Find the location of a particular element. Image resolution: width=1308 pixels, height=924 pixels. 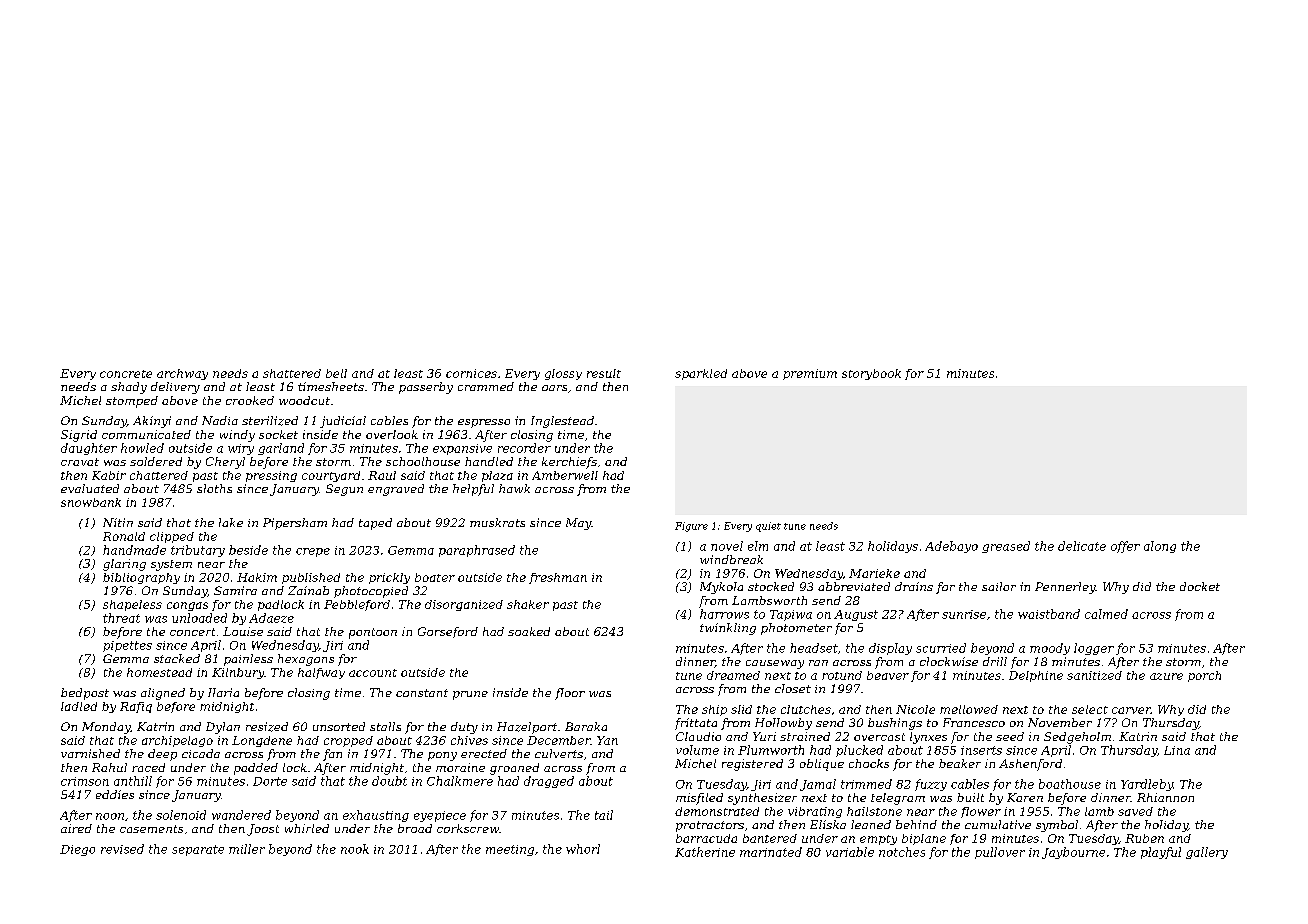

separate is located at coordinates (198, 850).
